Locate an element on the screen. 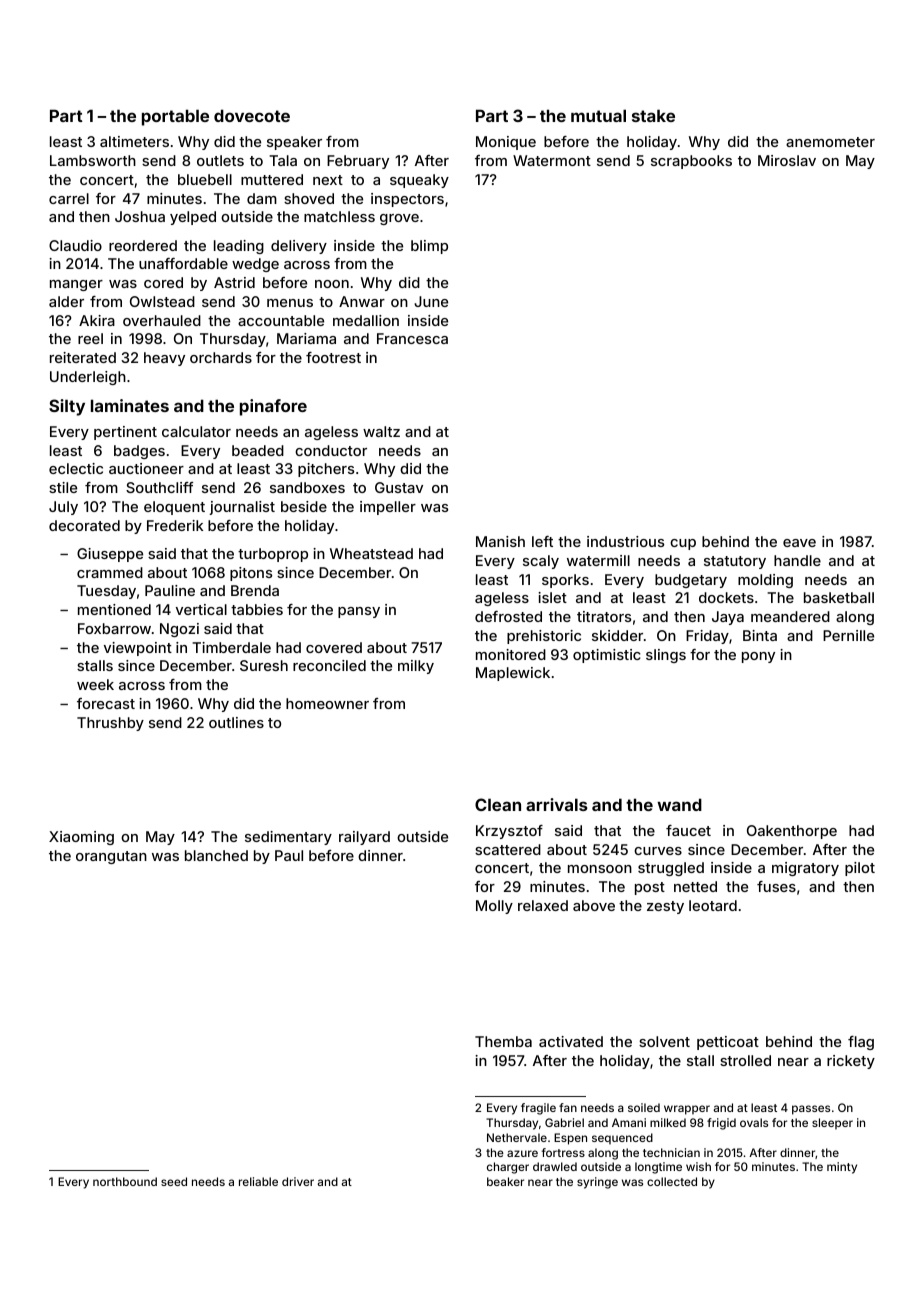 This screenshot has width=924, height=1308. portable is located at coordinates (175, 117).
